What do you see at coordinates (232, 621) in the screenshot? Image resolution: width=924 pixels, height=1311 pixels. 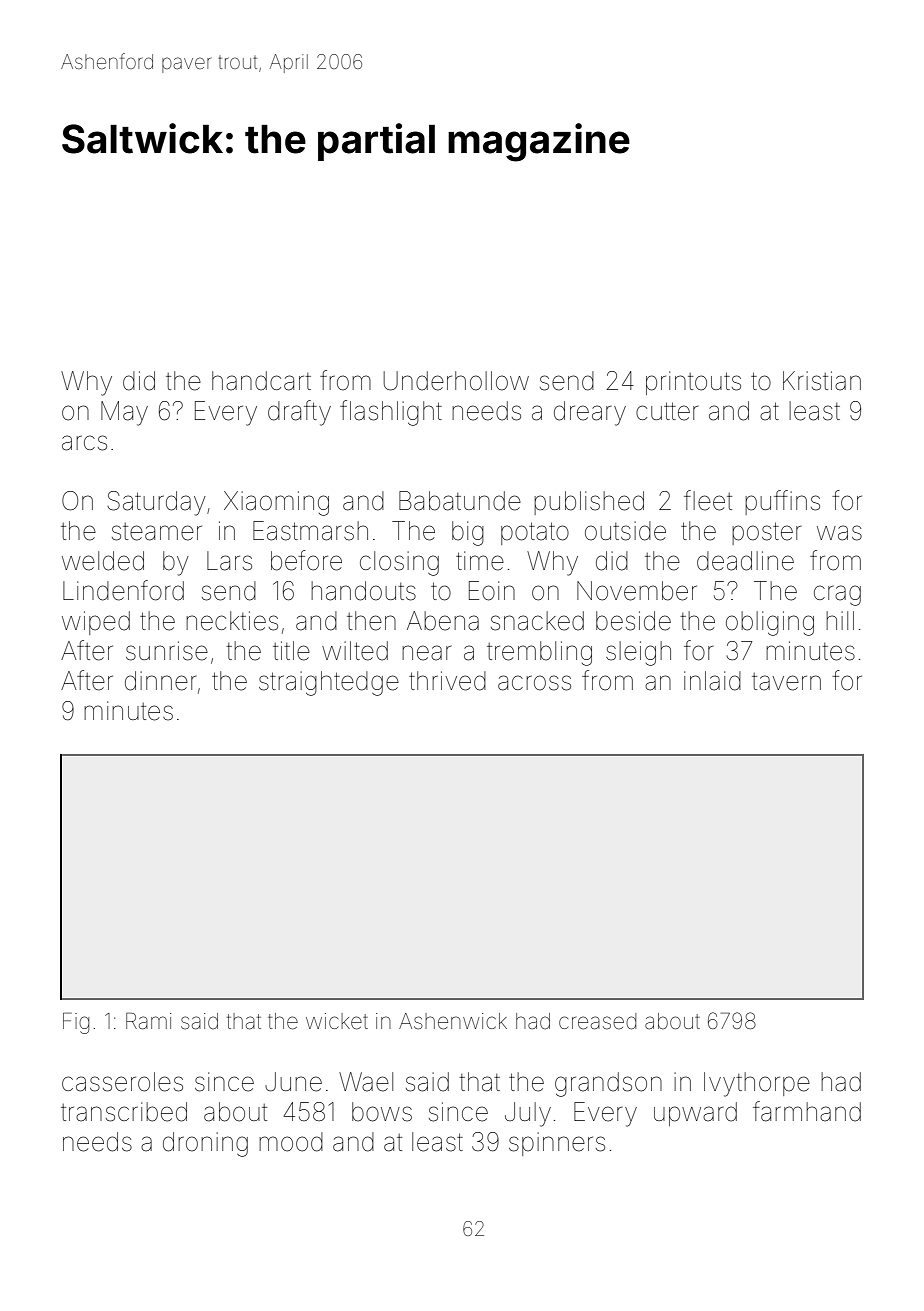 I see `neckties` at bounding box center [232, 621].
